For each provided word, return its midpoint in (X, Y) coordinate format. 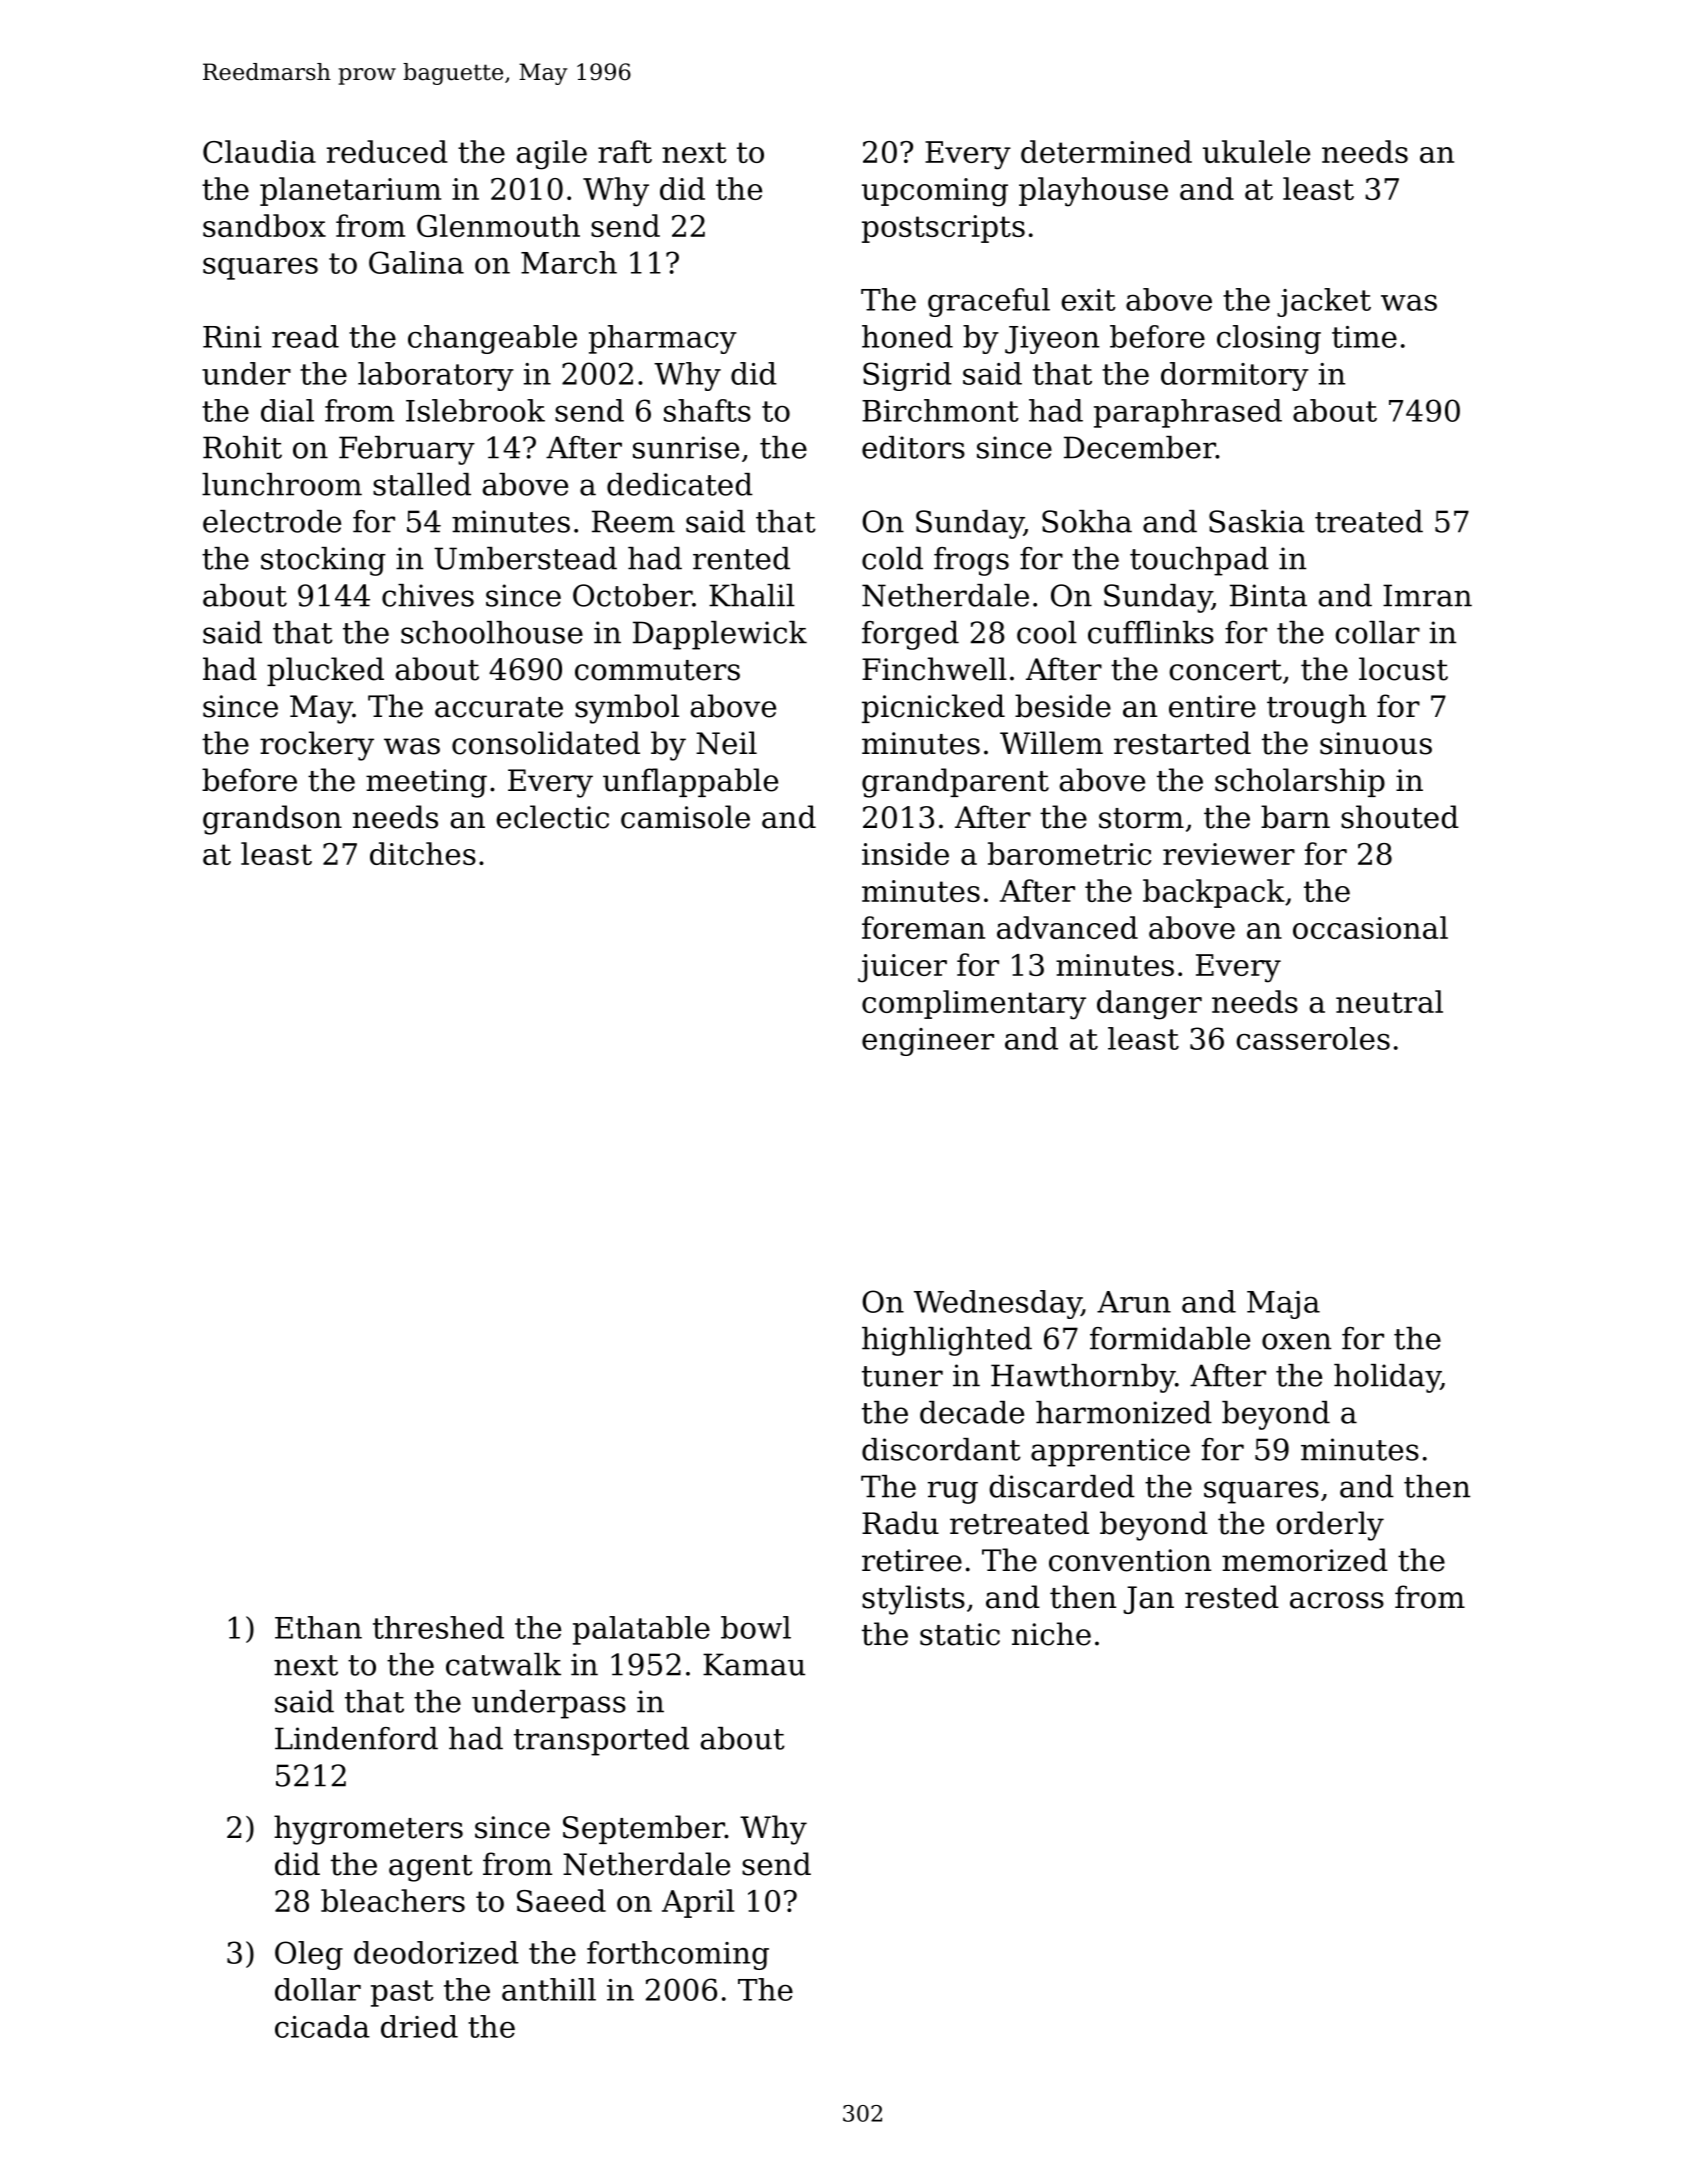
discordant (941, 1449)
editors (913, 447)
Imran (1427, 595)
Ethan (318, 1627)
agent (430, 1868)
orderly (1330, 1526)
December (1140, 447)
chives (428, 595)
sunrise (686, 447)
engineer (928, 1042)
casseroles (1313, 1038)
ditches (423, 853)
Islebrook (475, 410)
